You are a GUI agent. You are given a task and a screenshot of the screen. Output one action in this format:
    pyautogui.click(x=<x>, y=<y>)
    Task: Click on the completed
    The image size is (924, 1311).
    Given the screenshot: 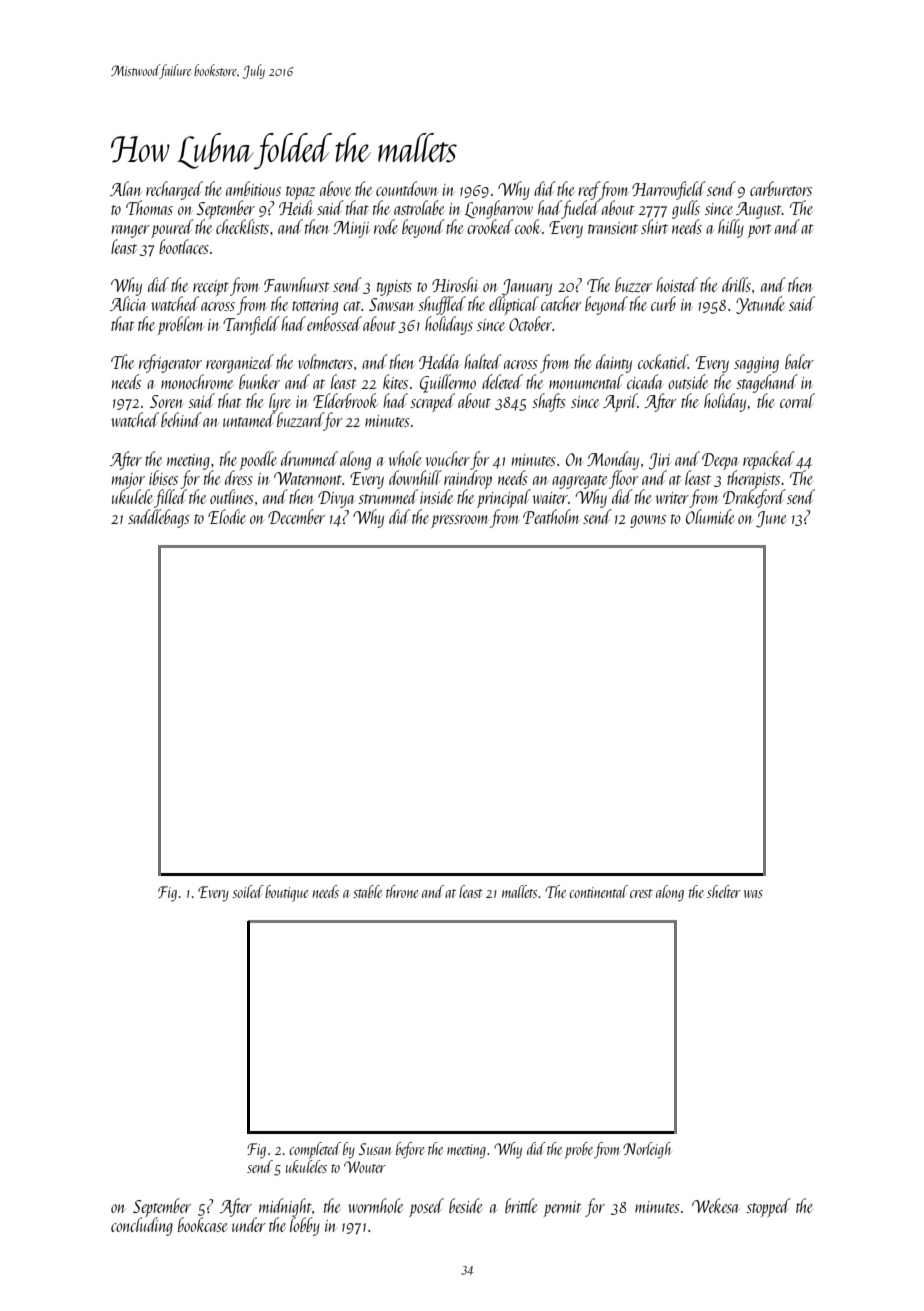 What is the action you would take?
    pyautogui.click(x=315, y=1150)
